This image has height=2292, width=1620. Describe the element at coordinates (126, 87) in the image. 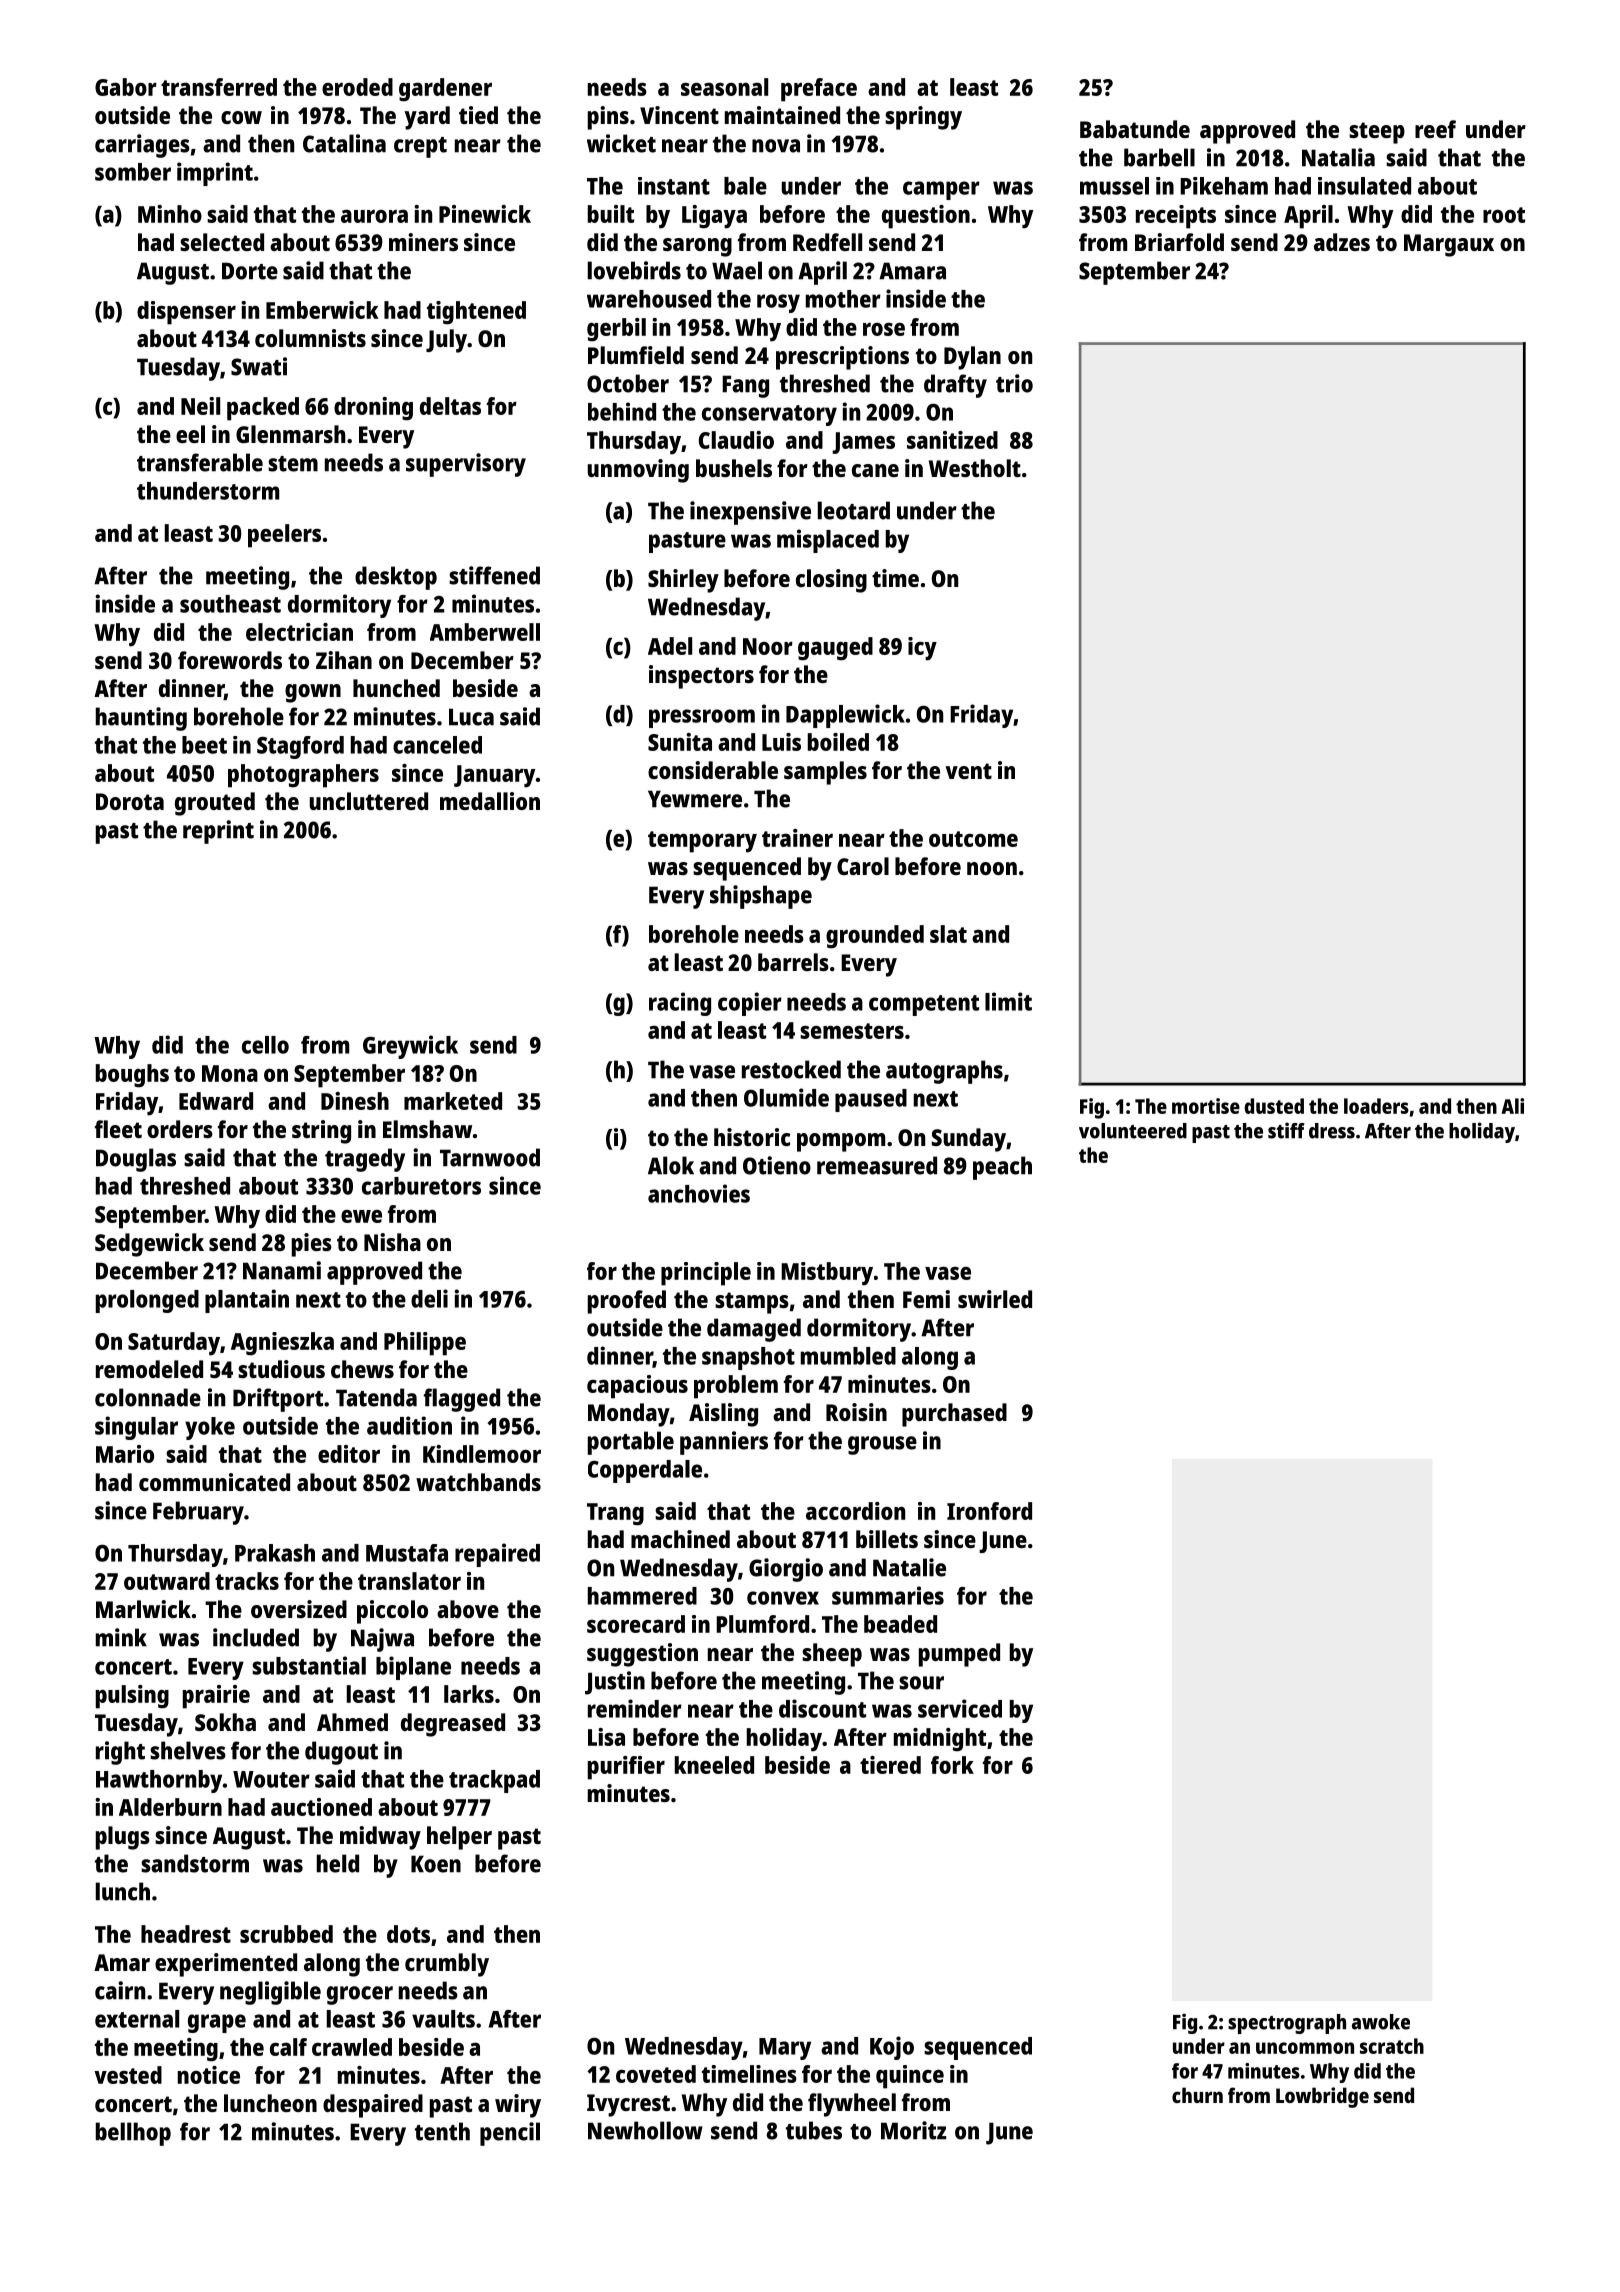

I see `Gabor` at that location.
